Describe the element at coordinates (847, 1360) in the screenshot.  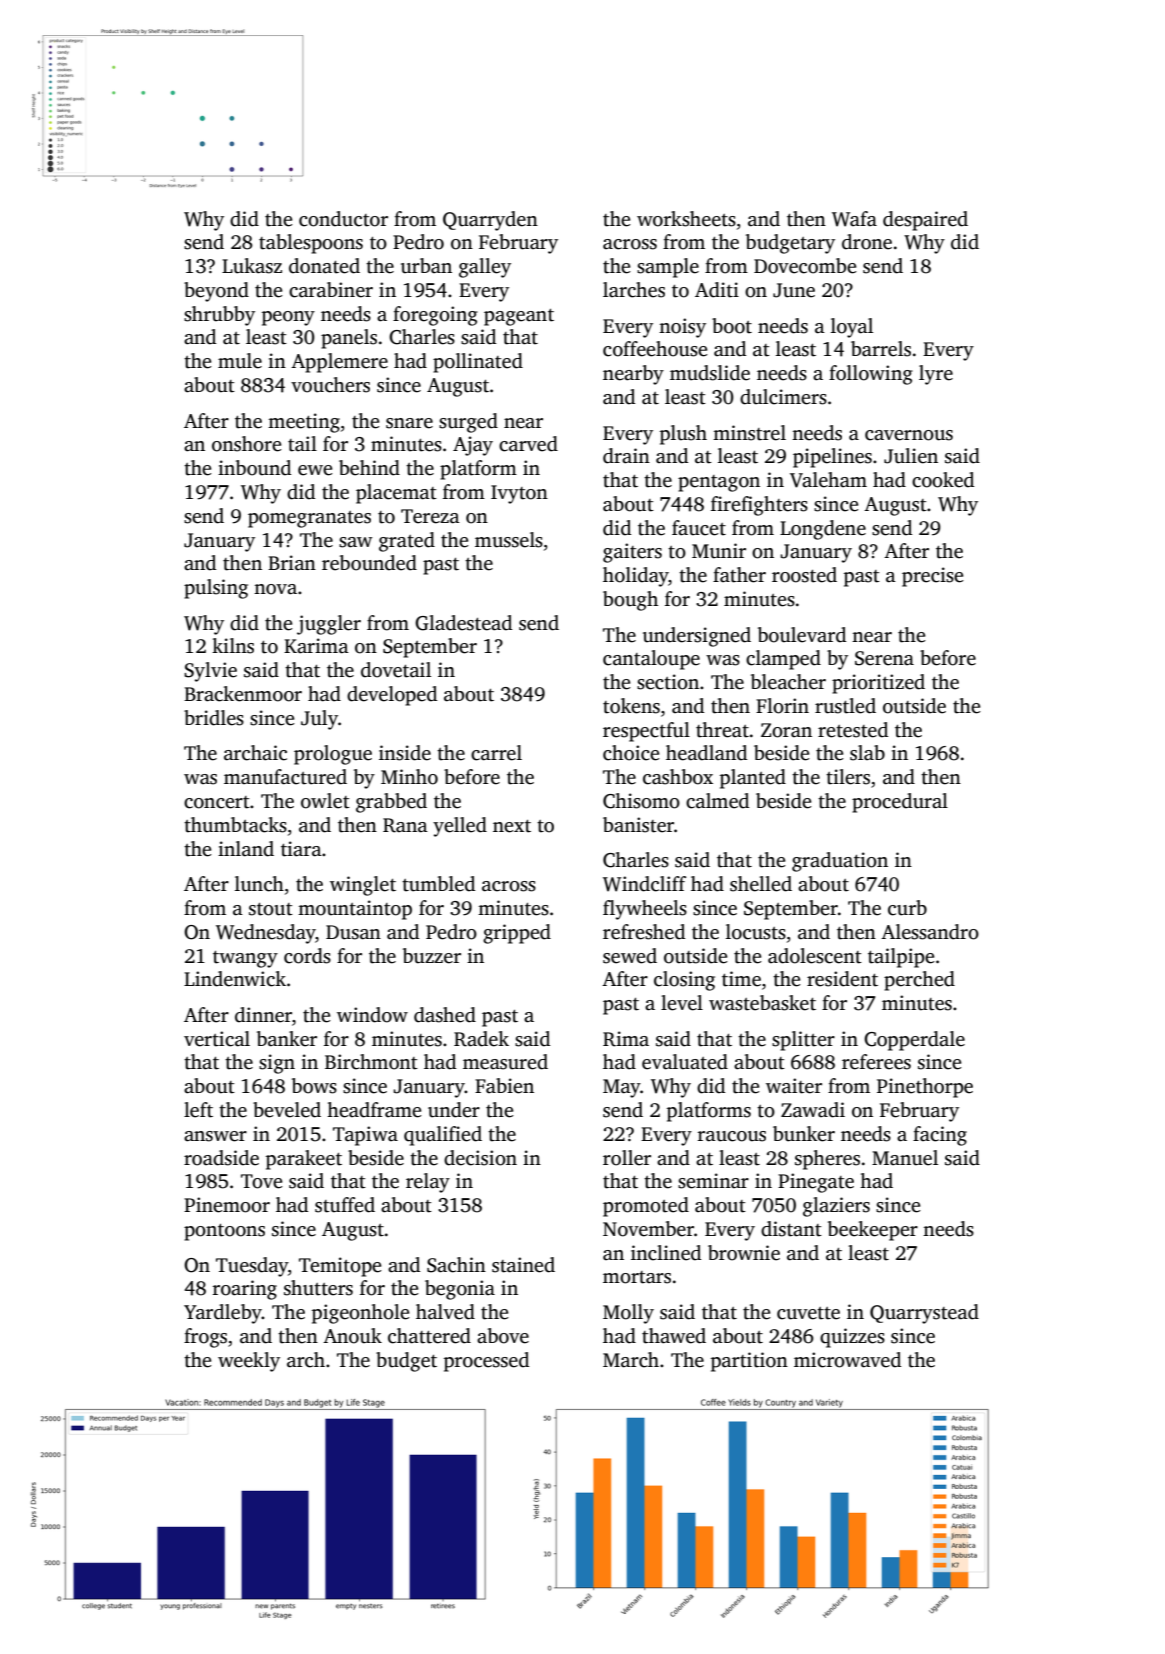
I see `microwaved` at that location.
